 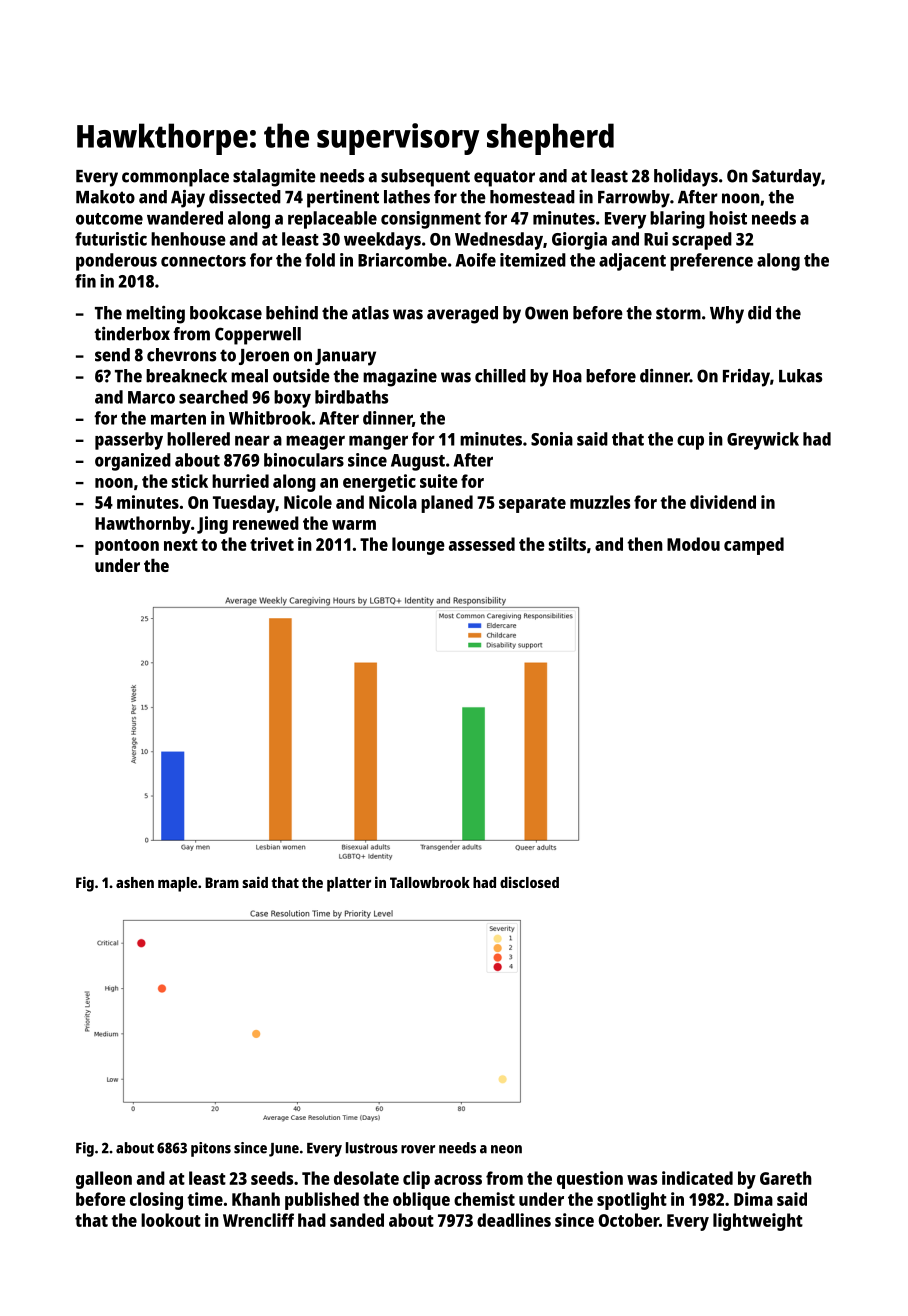 What do you see at coordinates (274, 178) in the page?
I see `stalagmite` at bounding box center [274, 178].
